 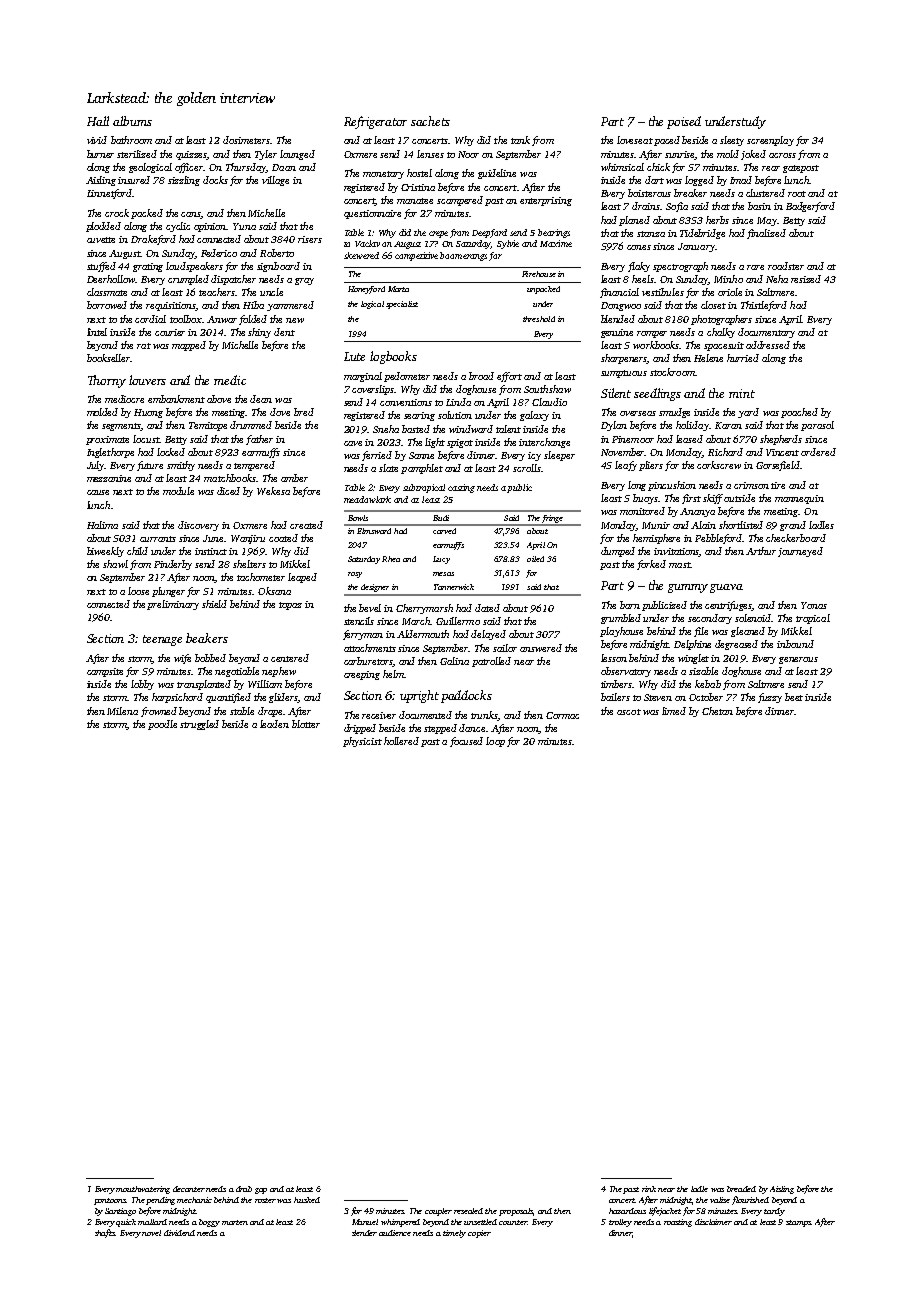 What do you see at coordinates (179, 1233) in the screenshot?
I see `dividend` at bounding box center [179, 1233].
